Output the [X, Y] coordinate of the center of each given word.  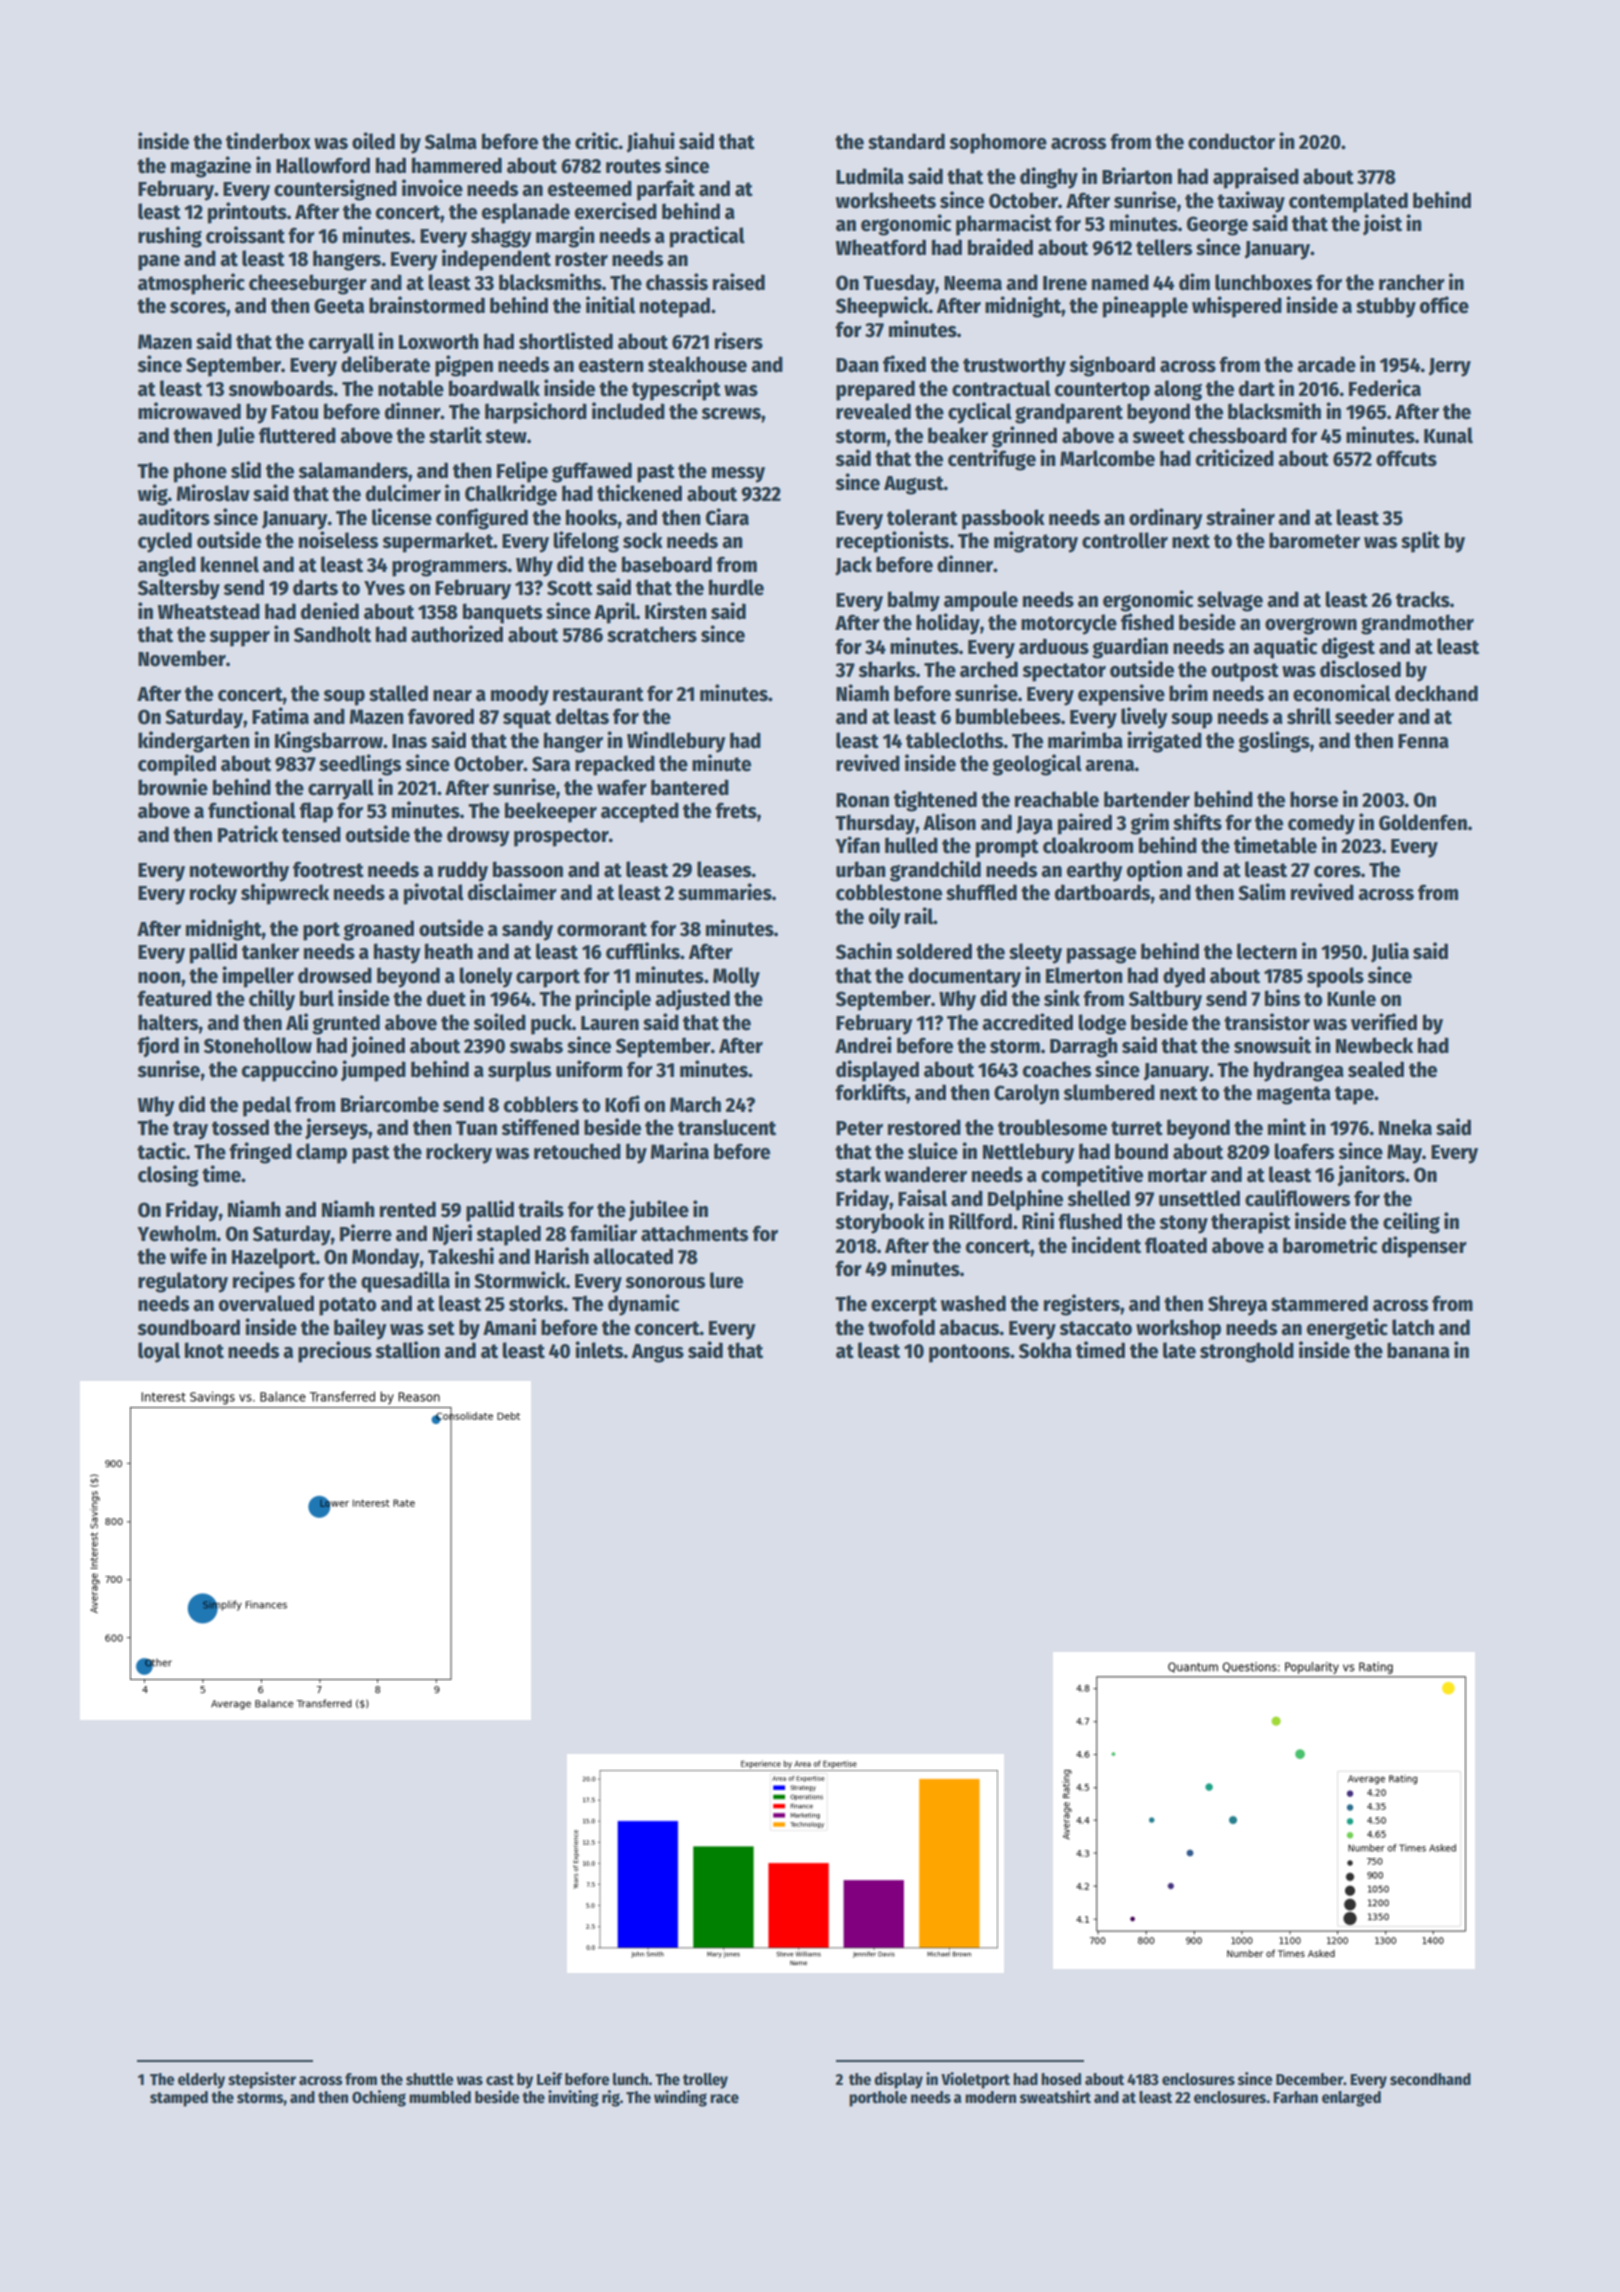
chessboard [1237, 435]
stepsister [262, 2080]
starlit [455, 435]
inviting [573, 2098]
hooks [592, 517]
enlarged [1351, 2099]
